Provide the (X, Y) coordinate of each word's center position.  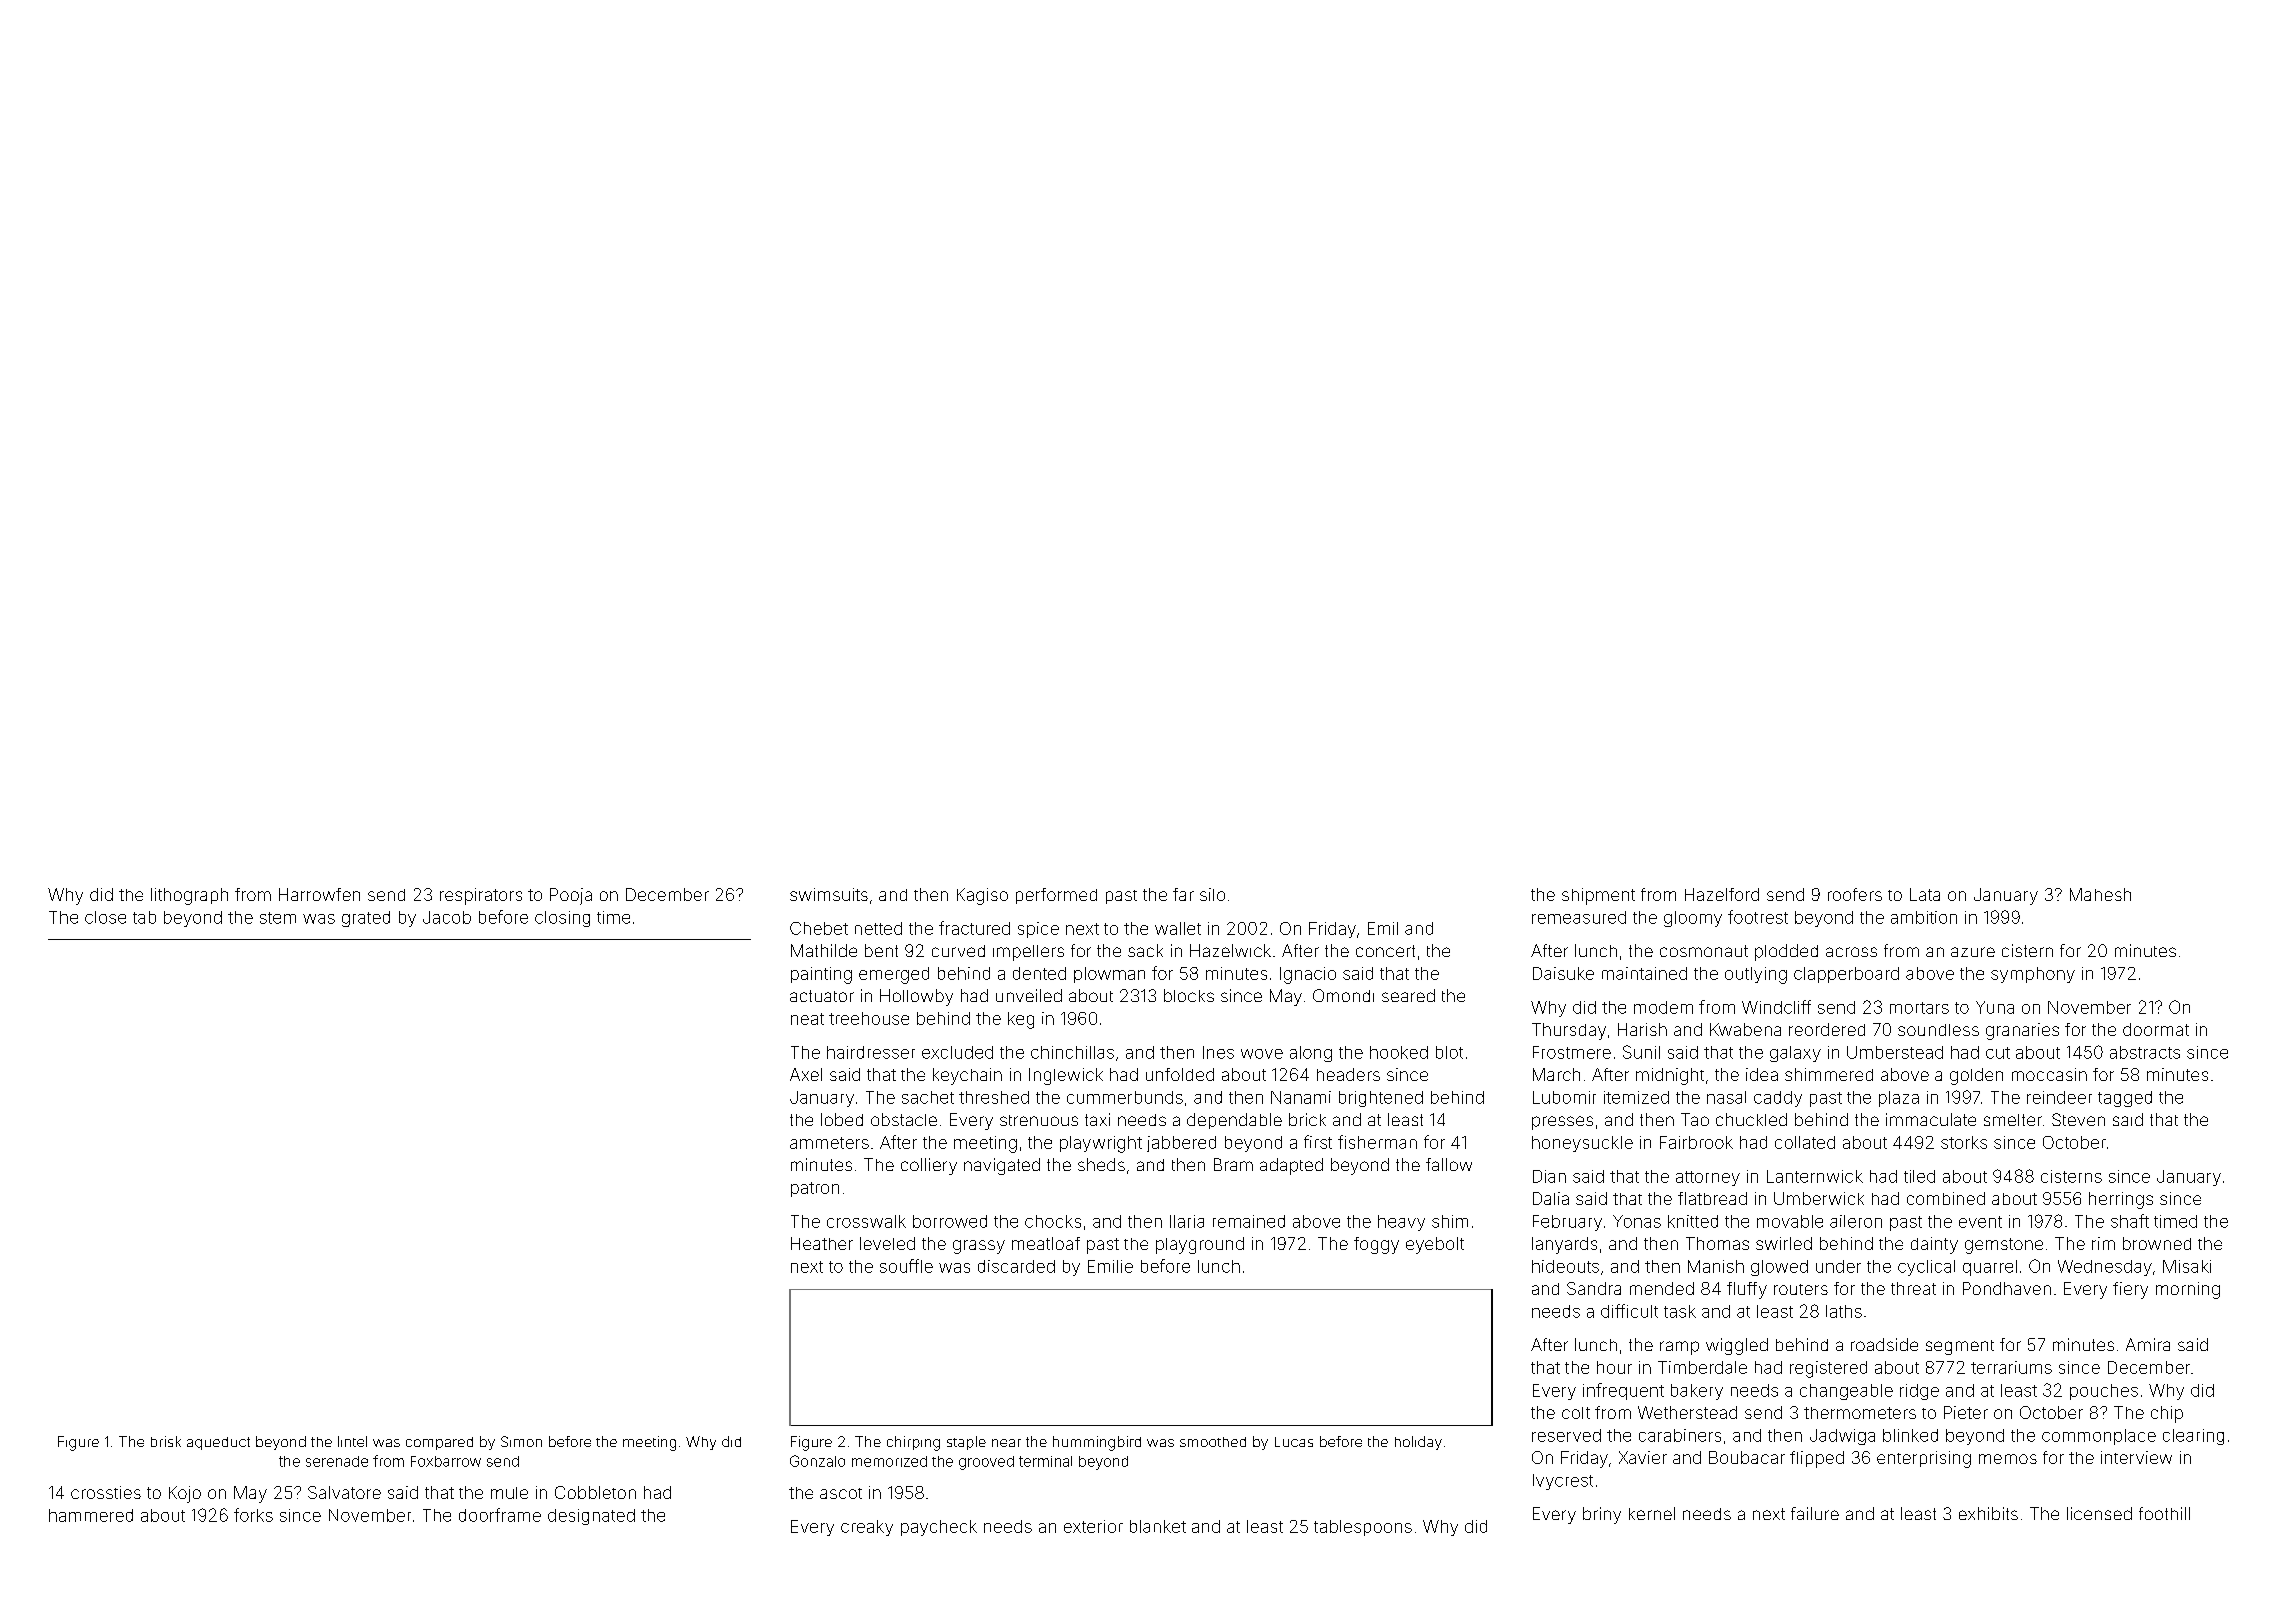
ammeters (829, 1143)
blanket (1158, 1526)
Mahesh (2100, 894)
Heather (822, 1243)
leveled (887, 1243)
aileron (1856, 1221)
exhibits (1988, 1513)
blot (1449, 1052)
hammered (91, 1515)
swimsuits (829, 894)
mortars (1919, 1008)
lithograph (189, 896)
